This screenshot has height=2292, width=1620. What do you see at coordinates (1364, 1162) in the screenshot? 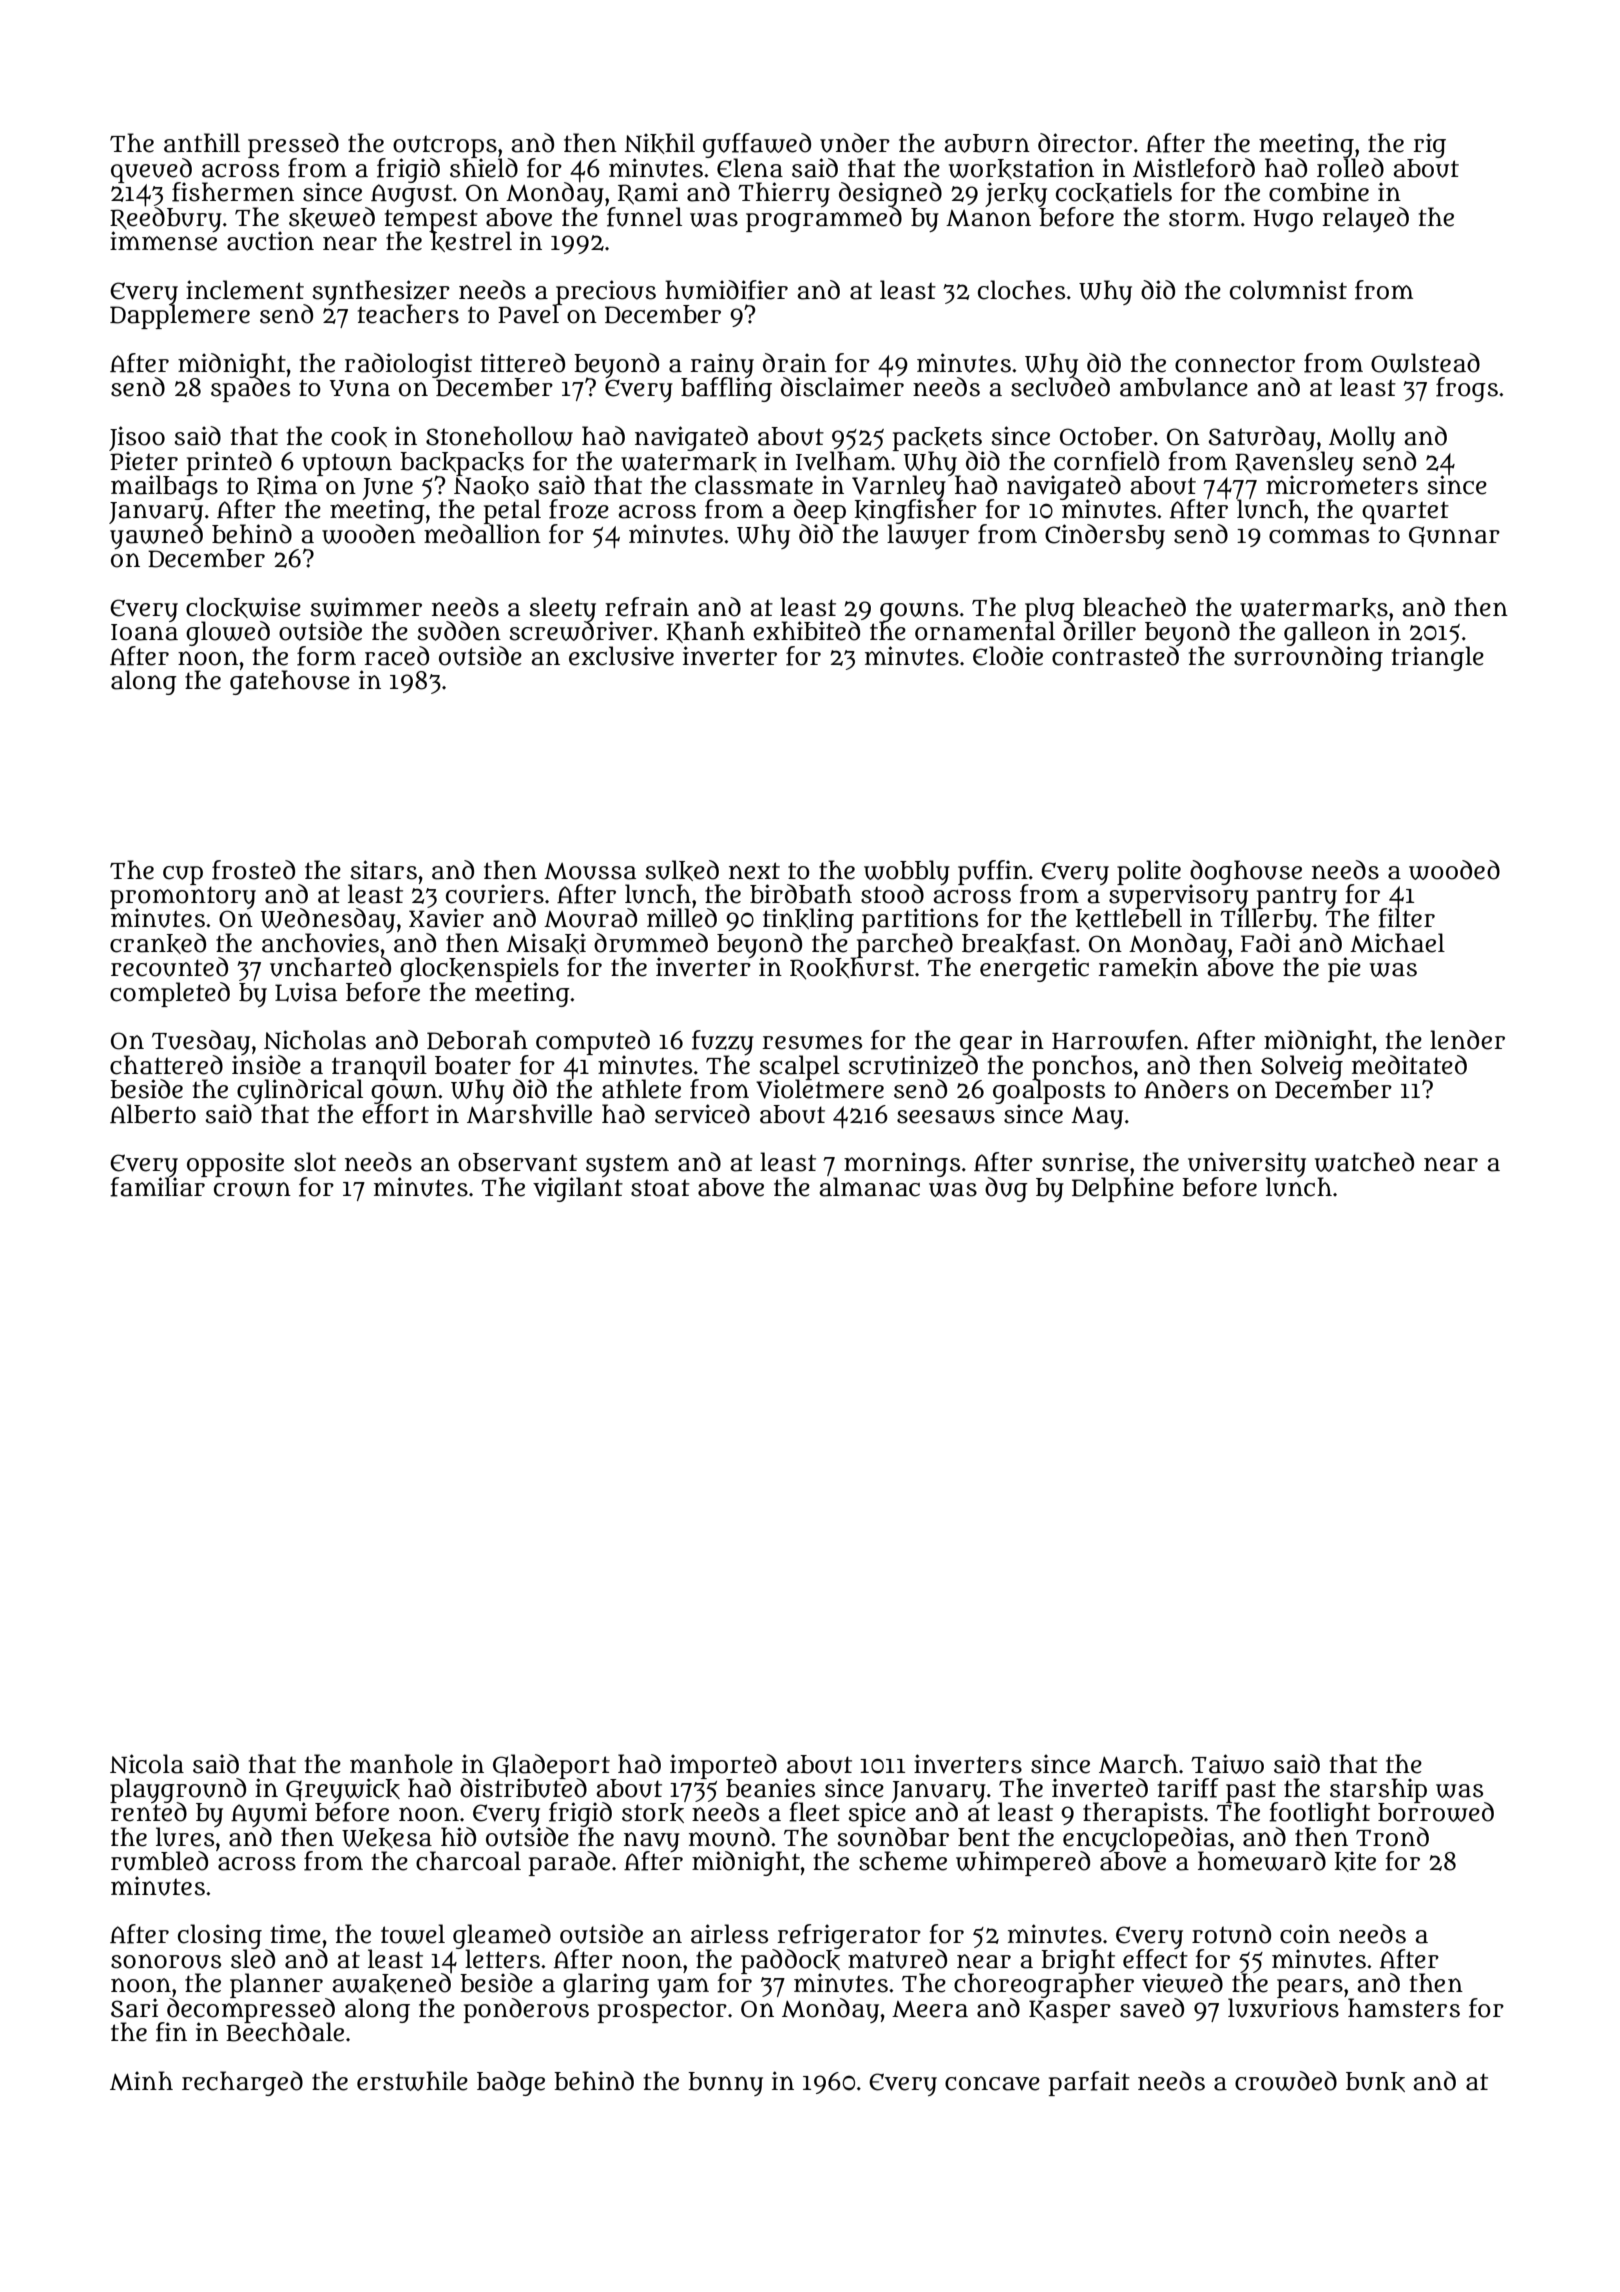
I see `watched` at bounding box center [1364, 1162].
